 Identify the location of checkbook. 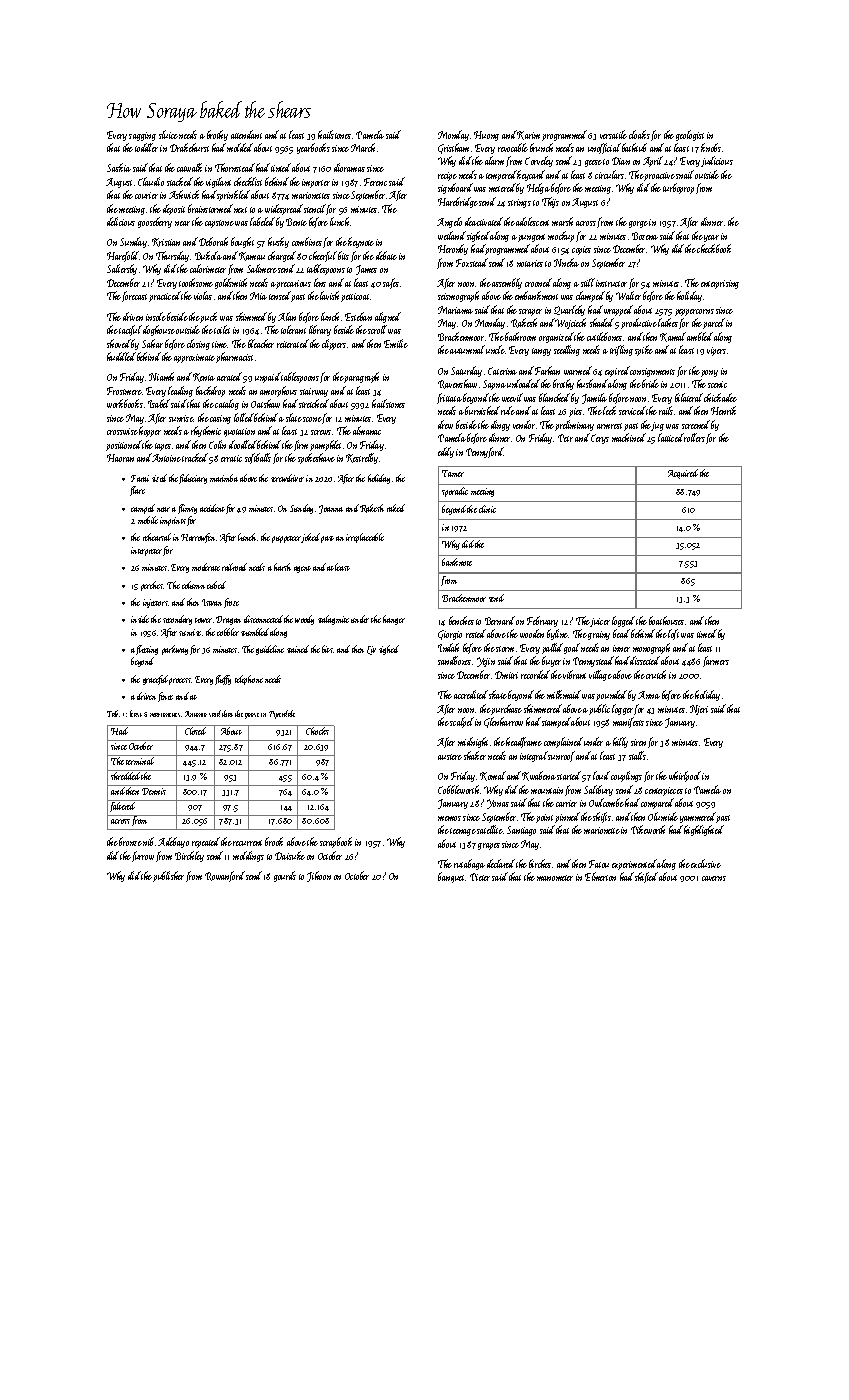
(714, 248).
